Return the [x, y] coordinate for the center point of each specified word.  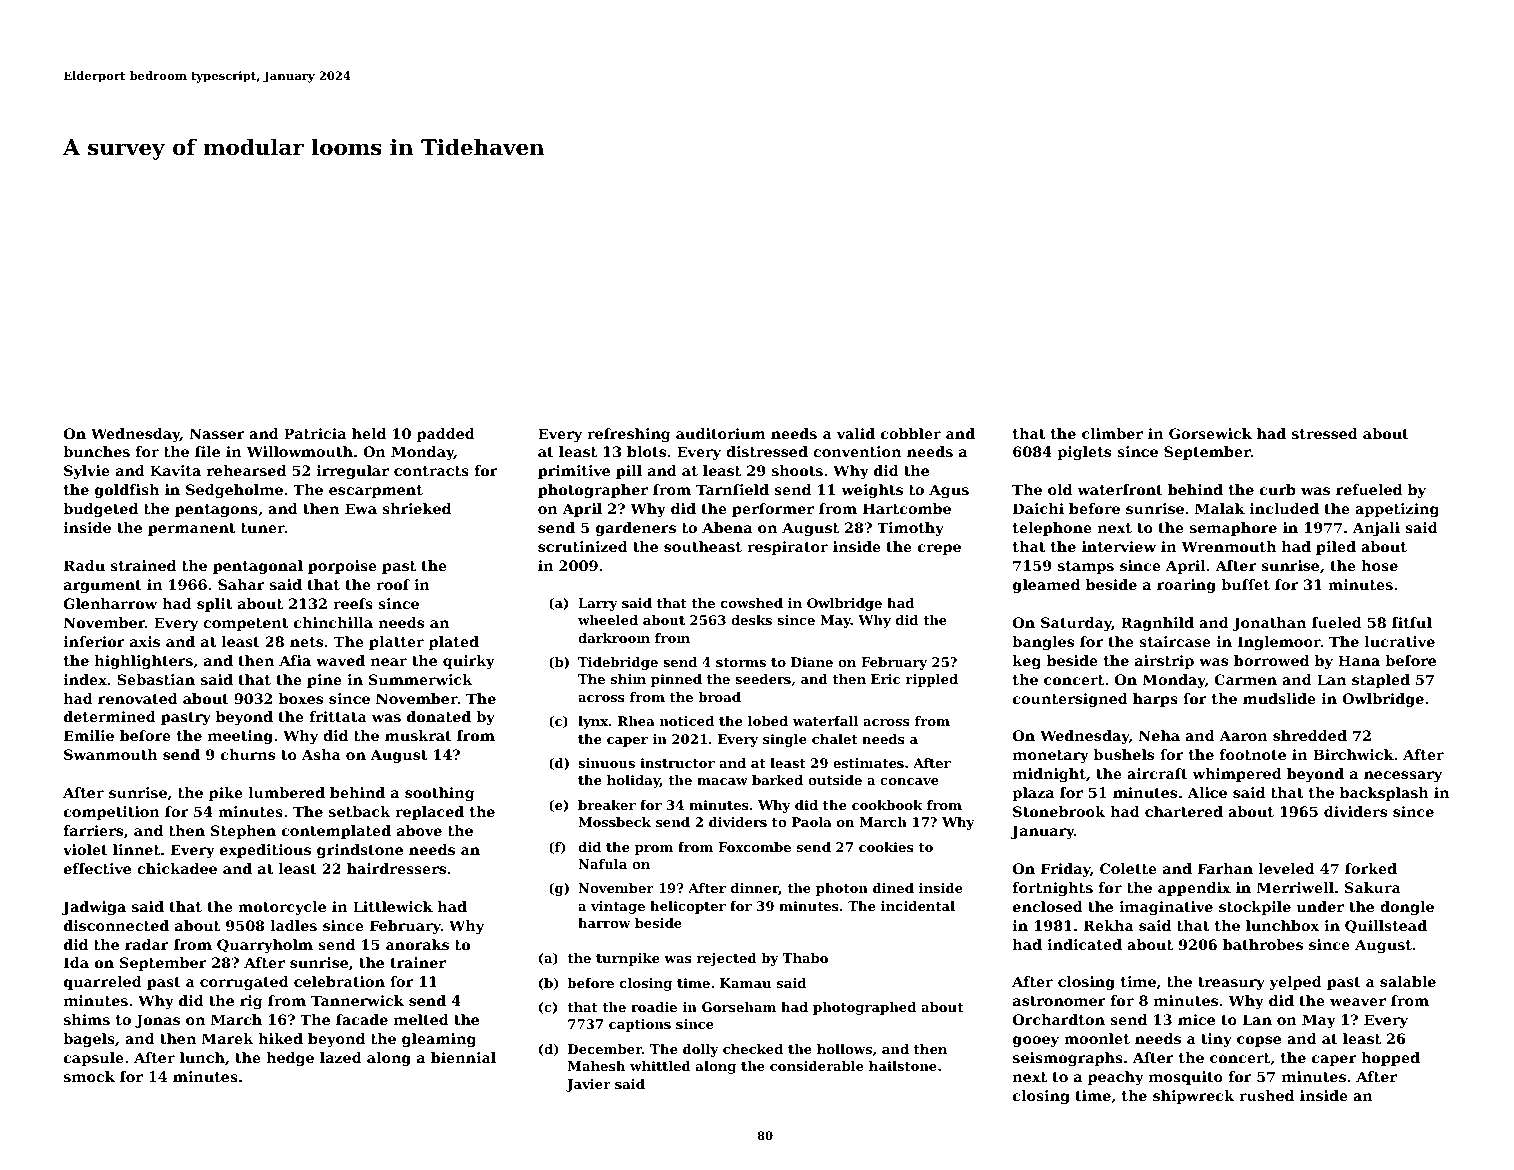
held [369, 433]
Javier [588, 1085]
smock [89, 1076]
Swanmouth [111, 754]
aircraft [1157, 773]
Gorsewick [1210, 433]
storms [741, 662]
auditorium [721, 433]
